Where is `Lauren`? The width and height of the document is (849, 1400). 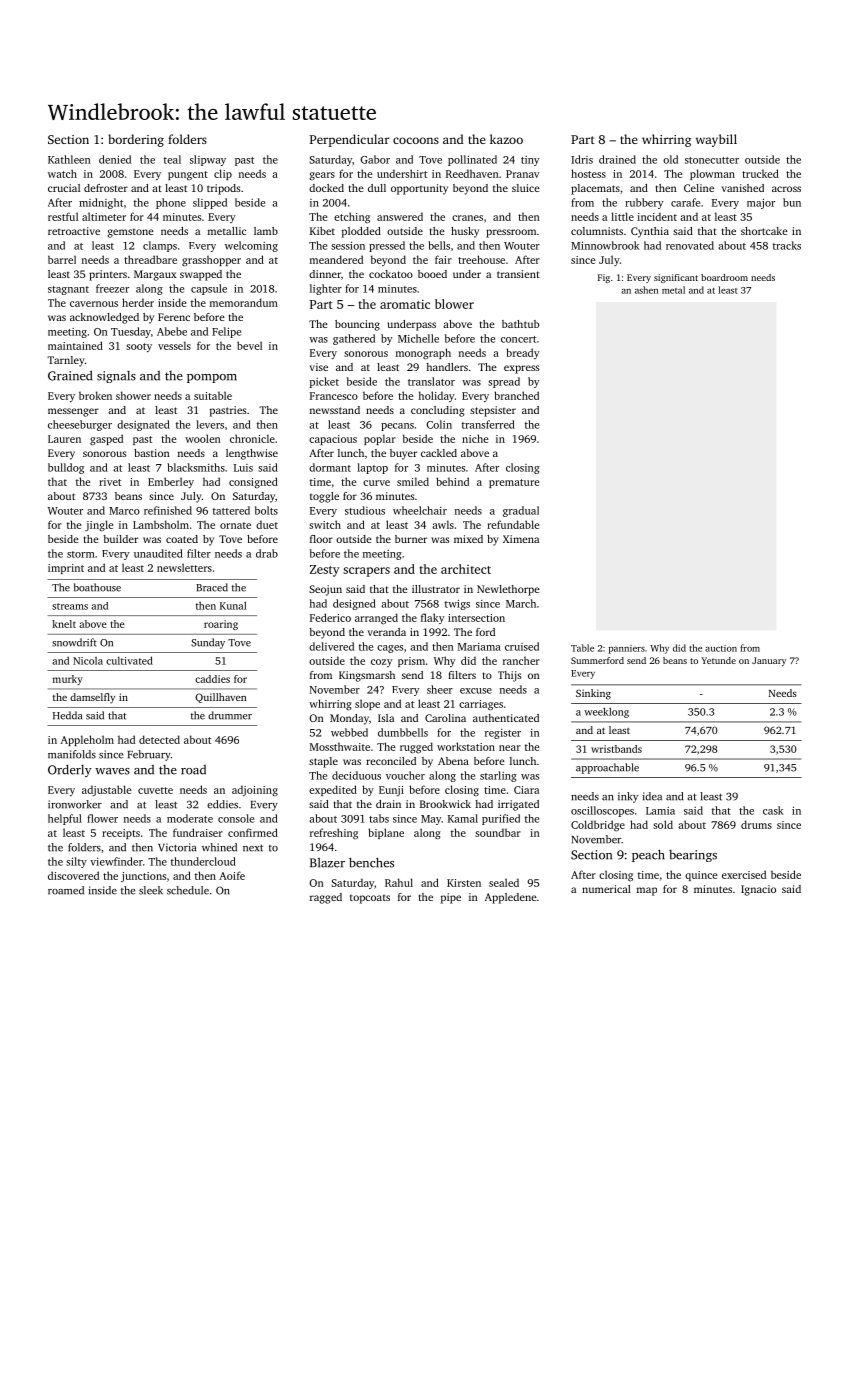 Lauren is located at coordinates (64, 439).
